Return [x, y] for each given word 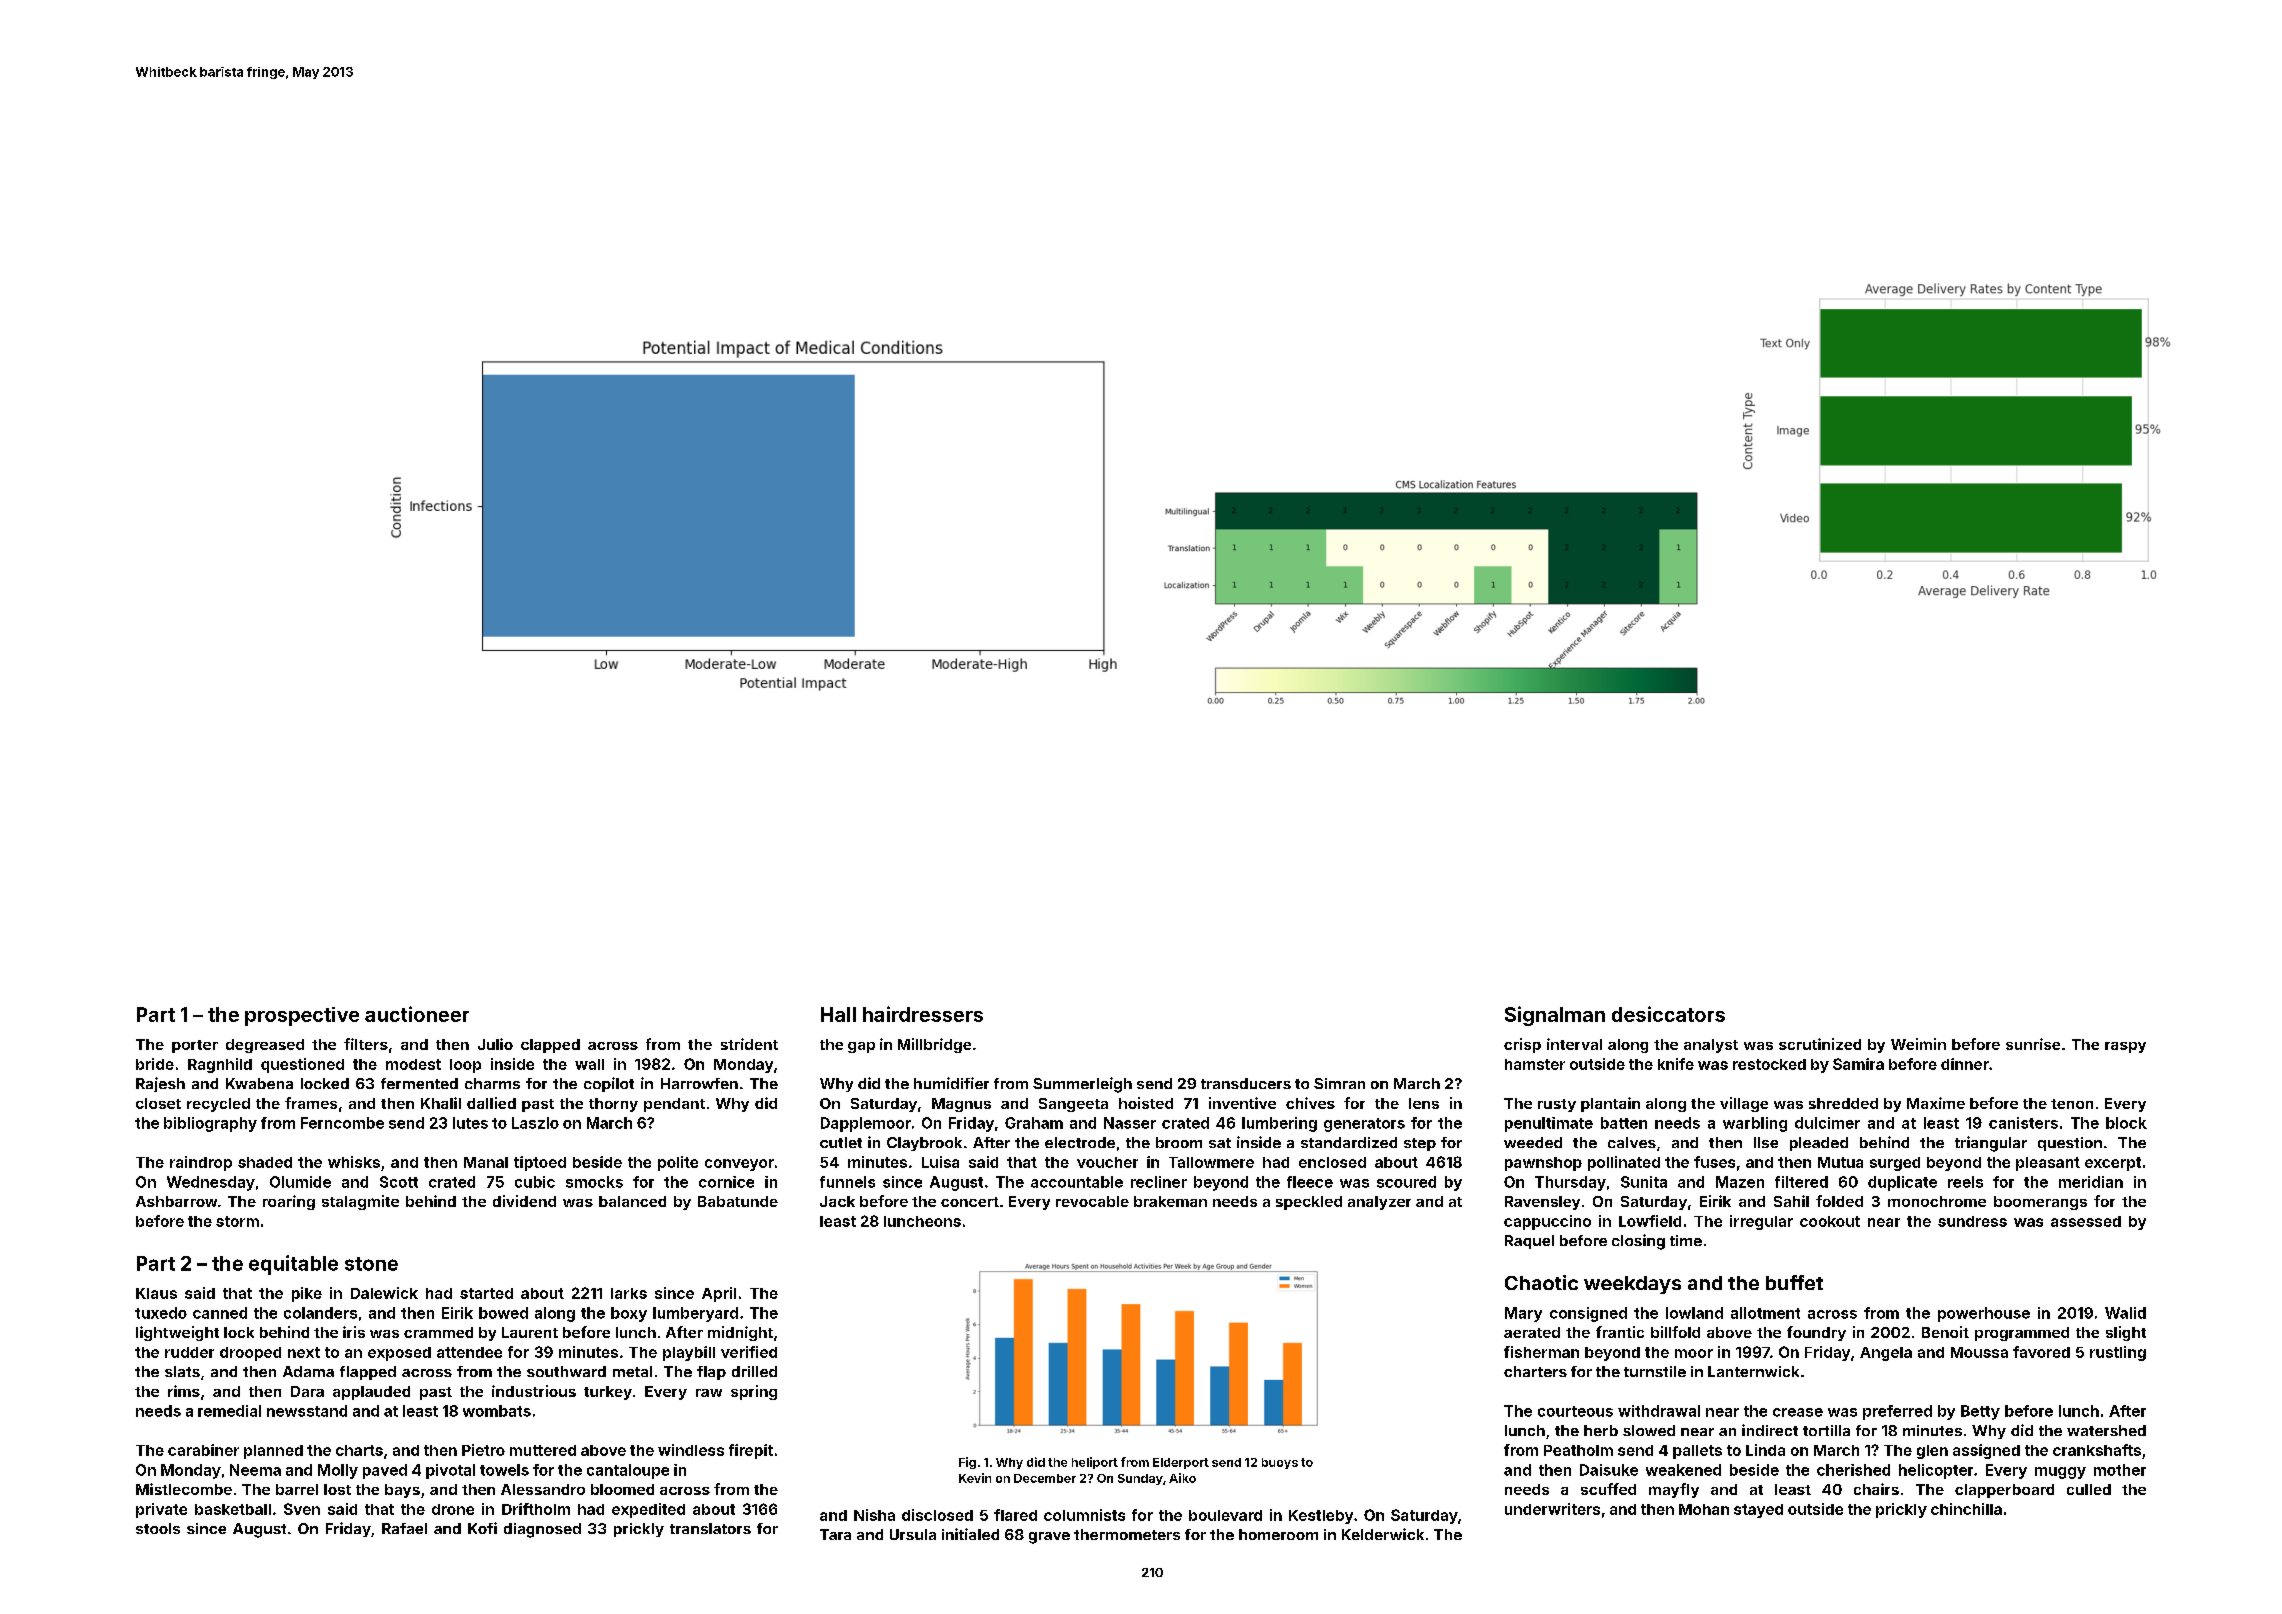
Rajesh [160, 1084]
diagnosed [542, 1530]
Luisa [940, 1162]
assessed [2086, 1221]
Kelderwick [1383, 1534]
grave [1049, 1538]
